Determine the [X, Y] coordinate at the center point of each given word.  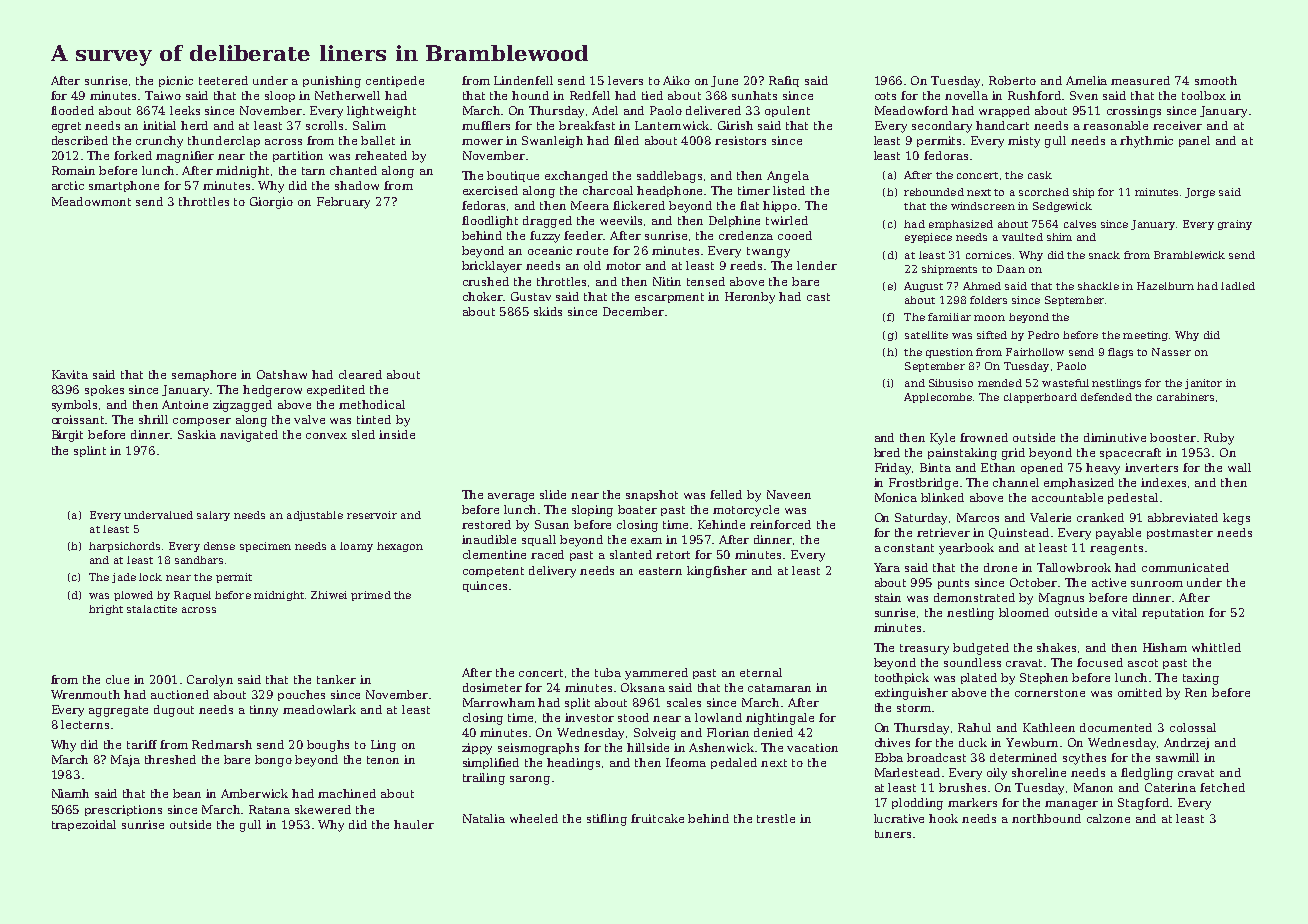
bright [106, 610]
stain [888, 597]
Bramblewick [1189, 255]
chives [892, 742]
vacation [812, 747]
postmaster [1180, 534]
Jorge [1200, 193]
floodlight [490, 222]
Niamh [70, 793]
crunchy [159, 142]
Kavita [70, 374]
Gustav [531, 296]
